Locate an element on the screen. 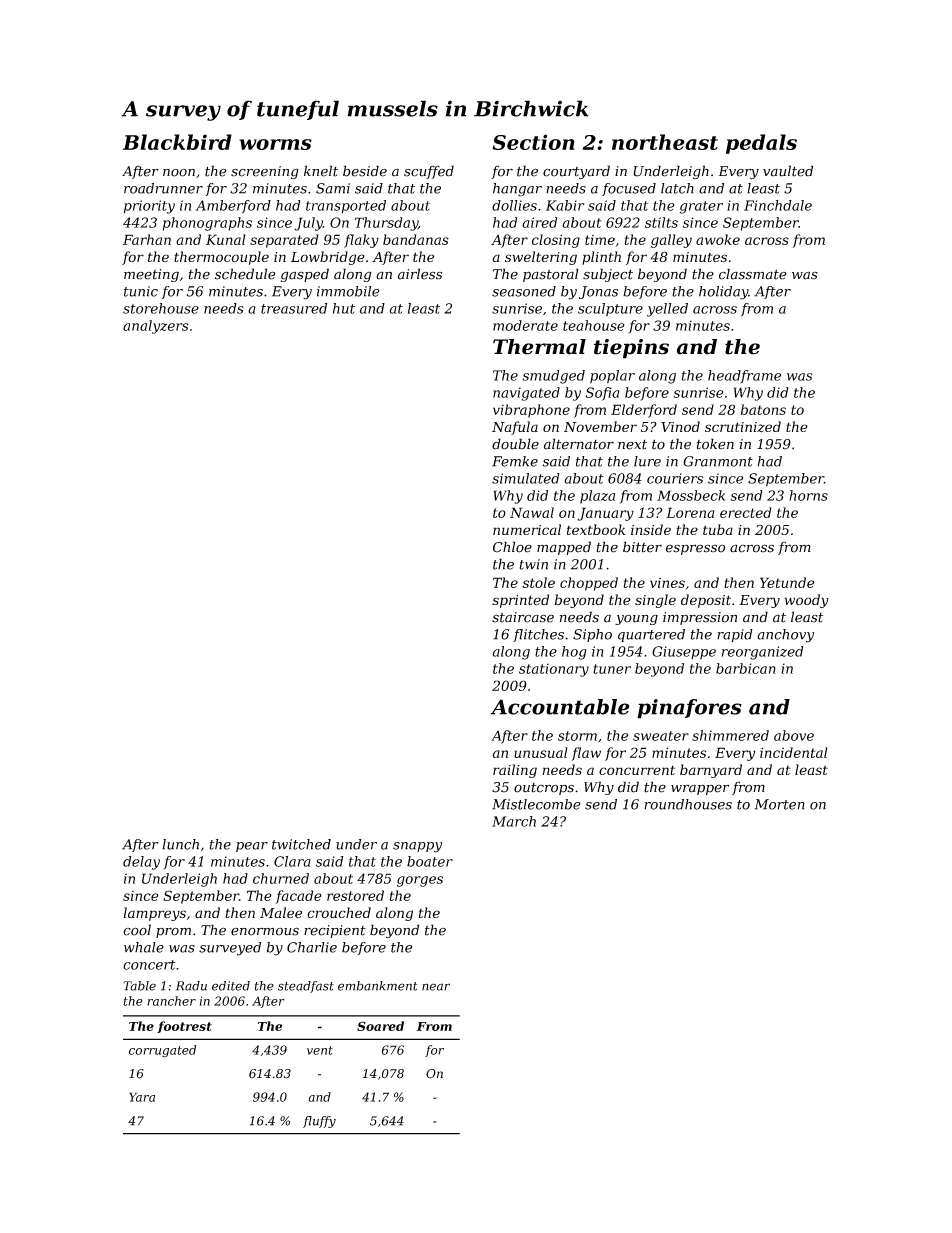 This screenshot has width=952, height=1233. vent is located at coordinates (320, 1050).
